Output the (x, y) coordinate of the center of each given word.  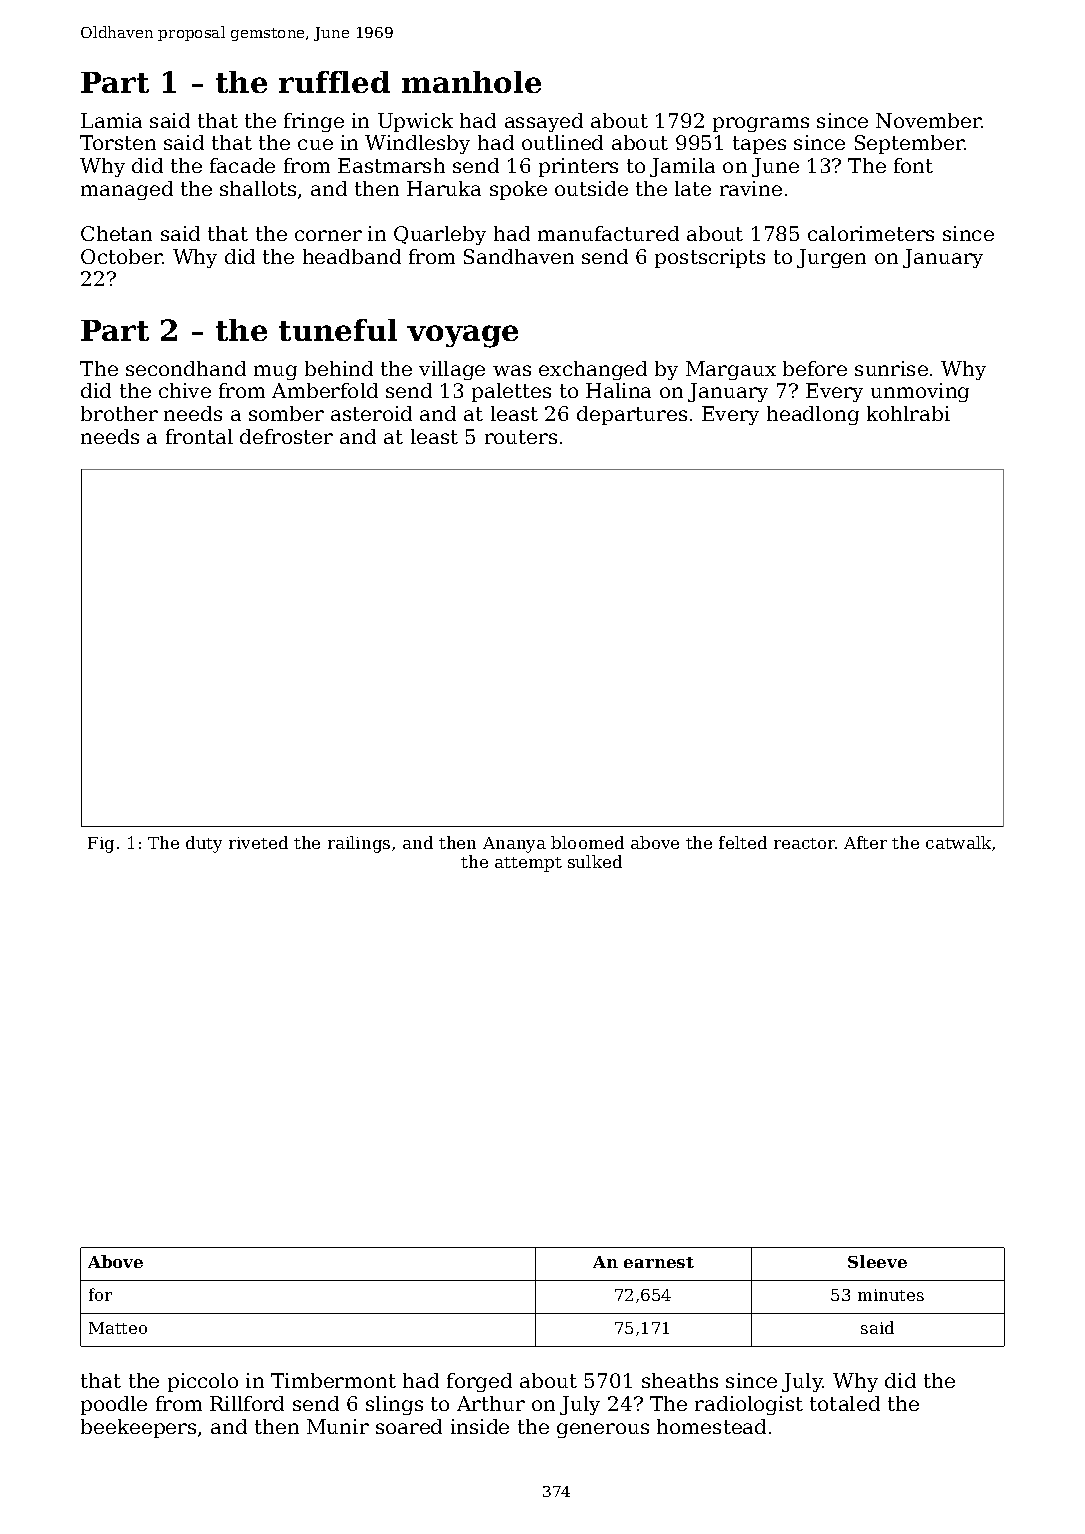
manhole (471, 82)
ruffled (334, 82)
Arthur (491, 1403)
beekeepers (138, 1428)
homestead (711, 1426)
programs (761, 124)
